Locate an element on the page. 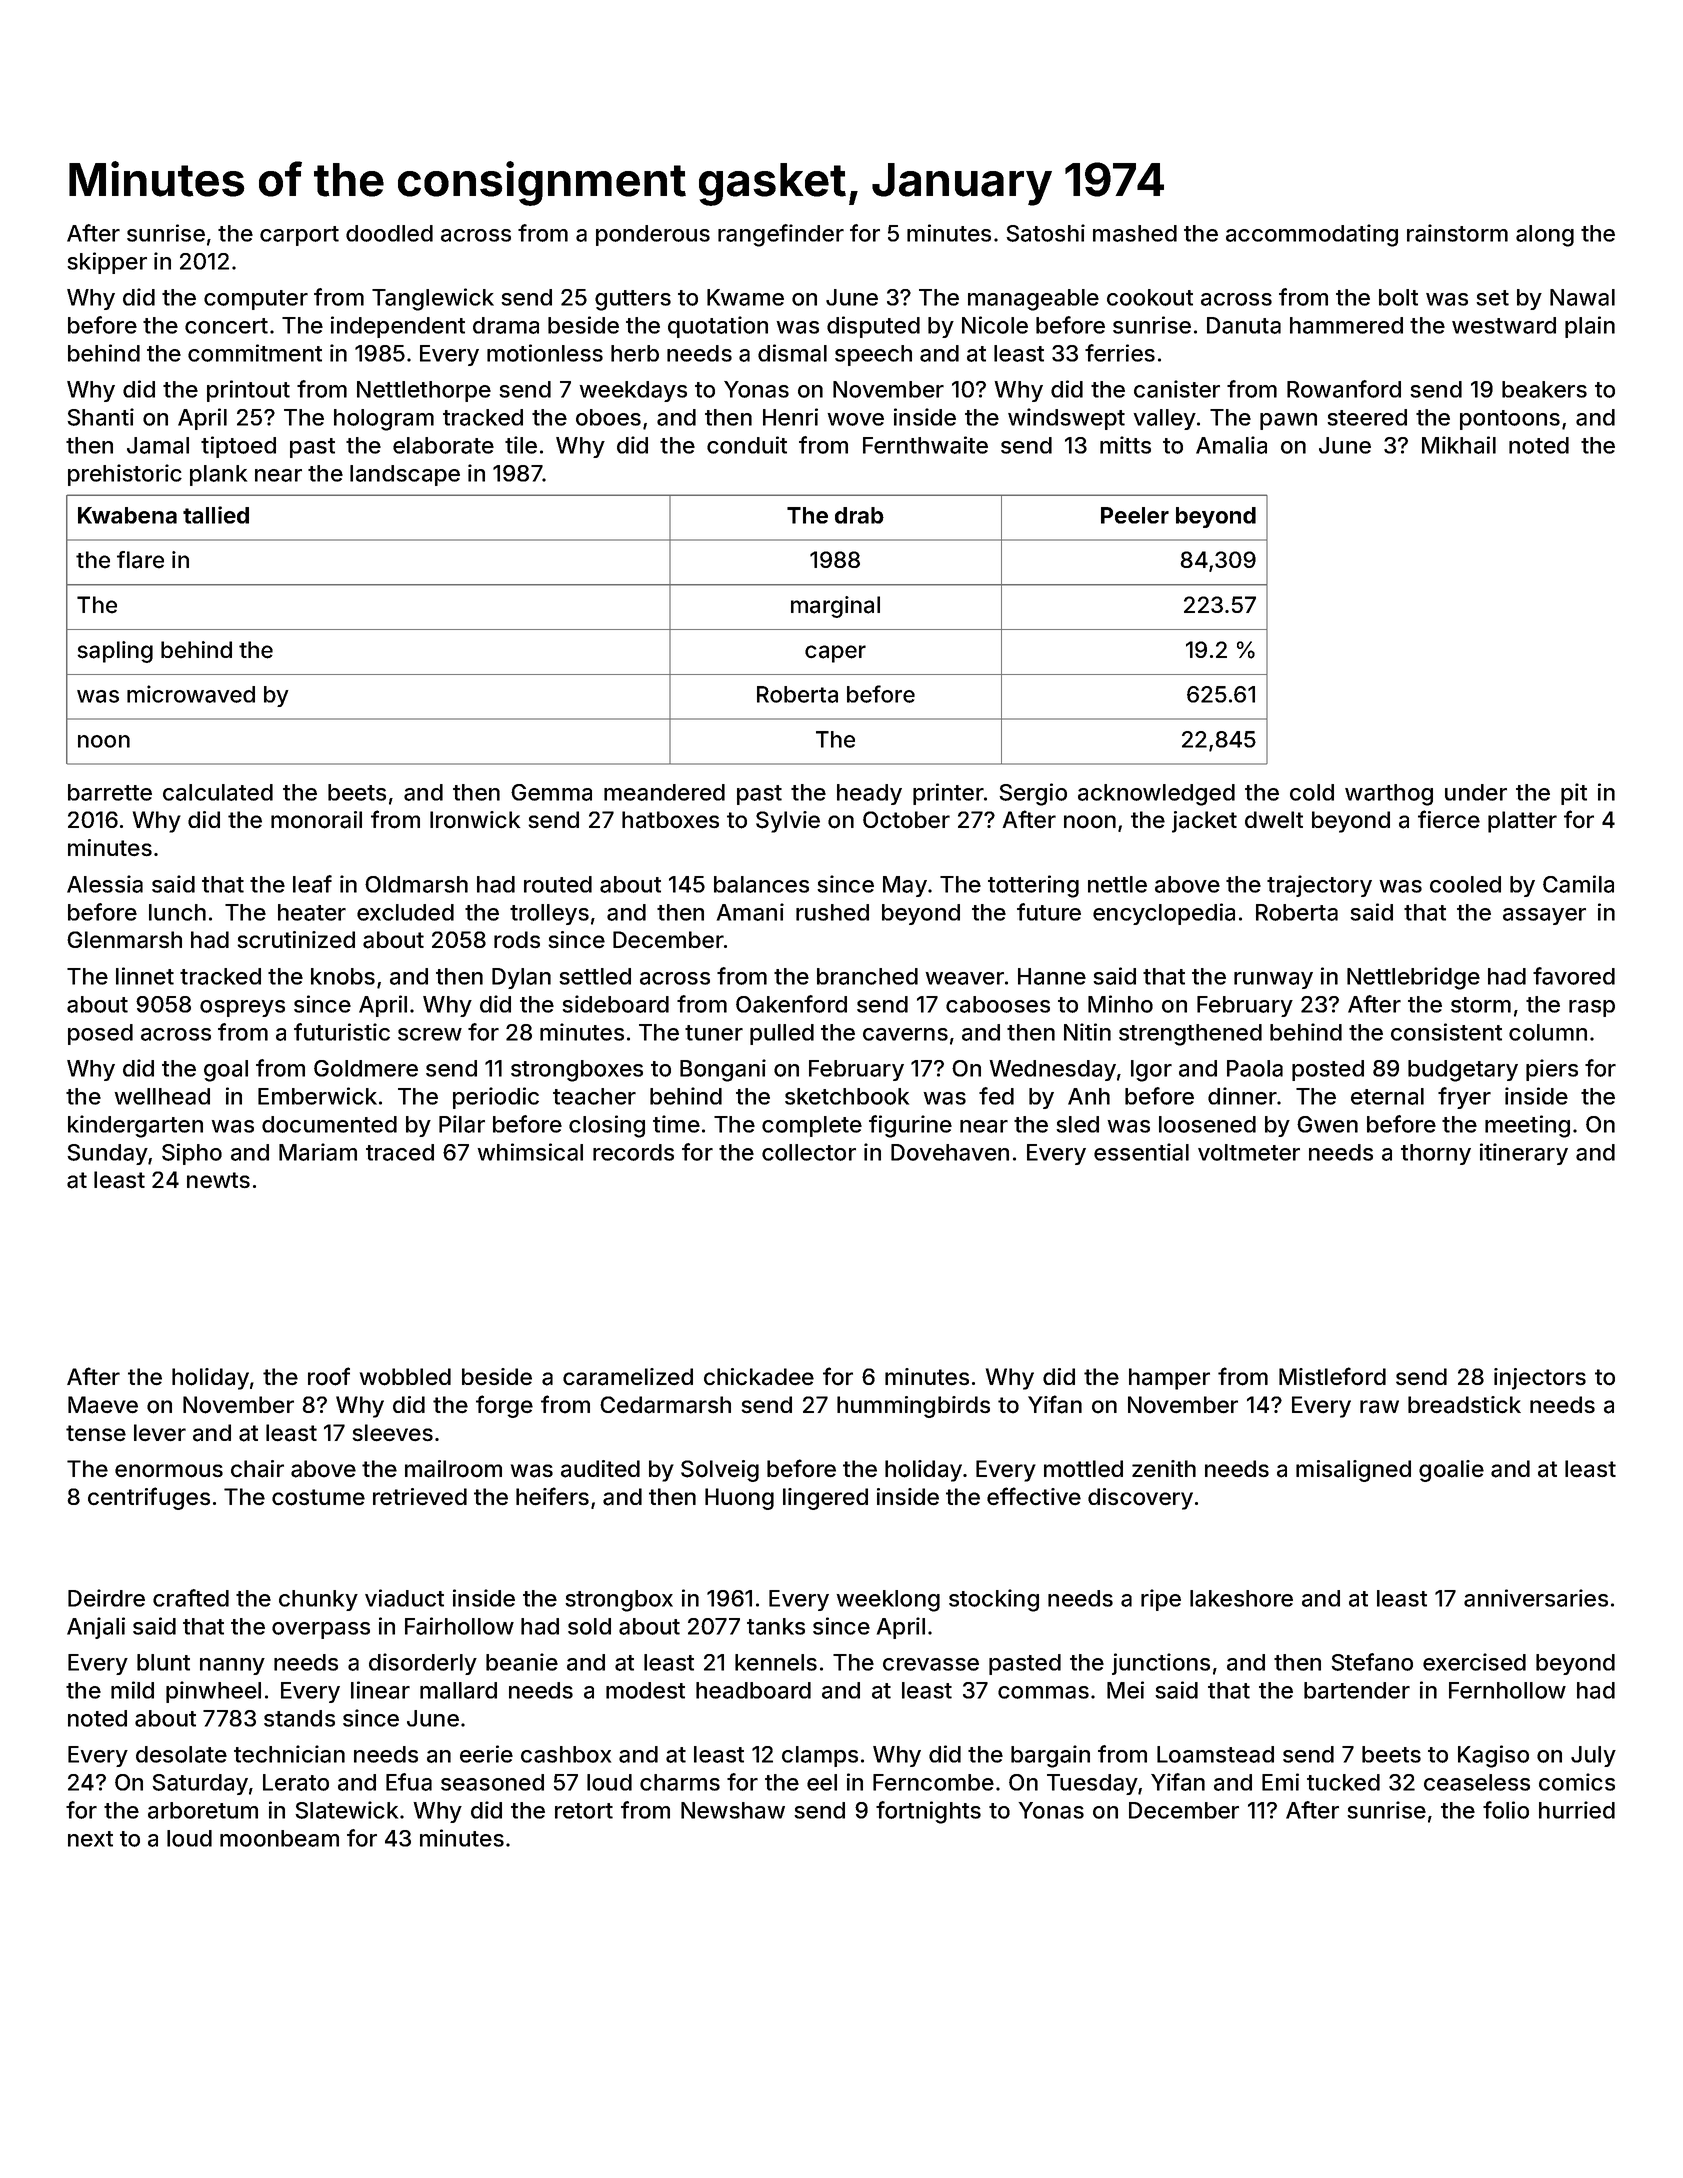 The image size is (1683, 2178). tuner is located at coordinates (714, 1033).
